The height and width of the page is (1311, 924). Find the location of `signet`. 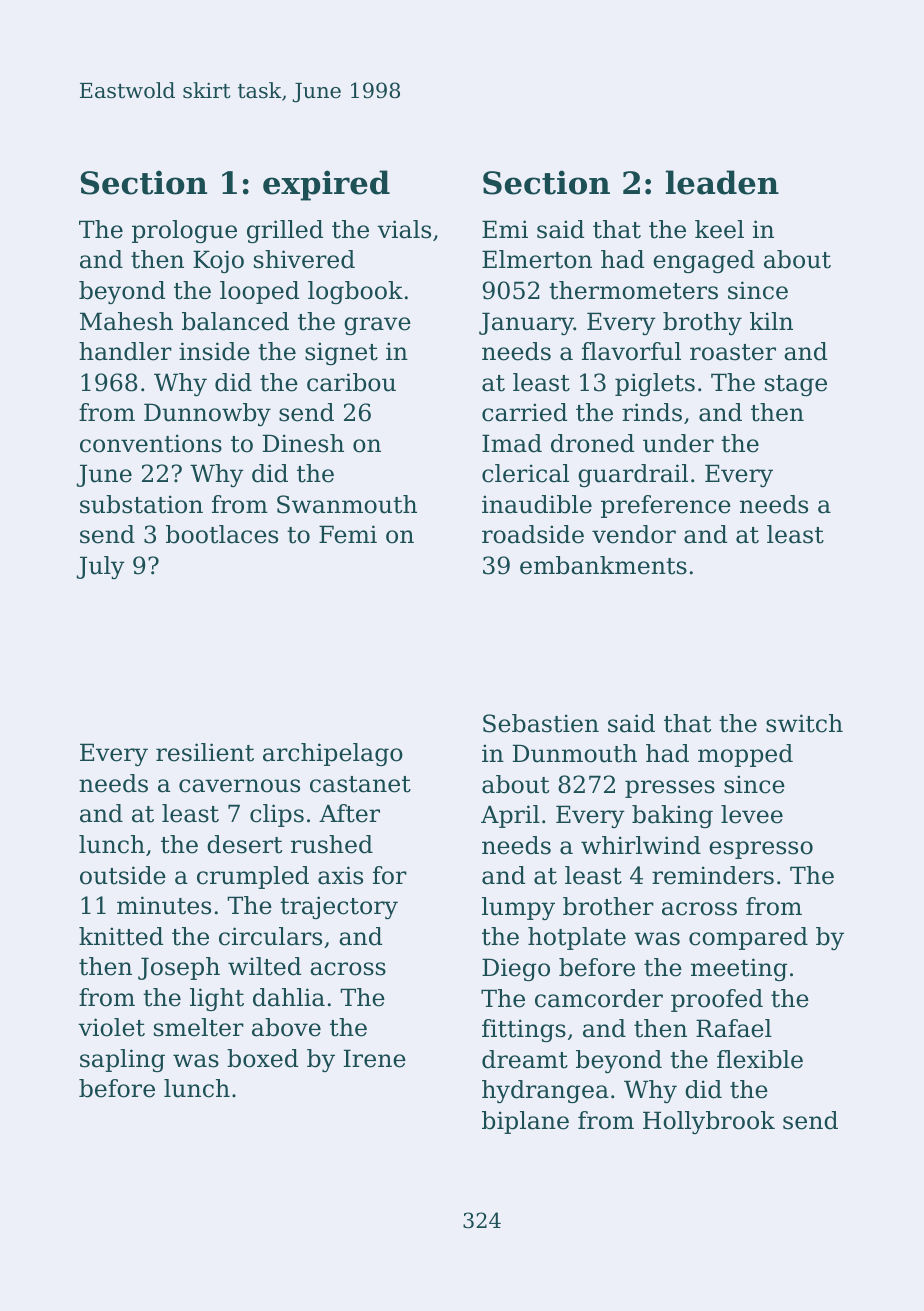

signet is located at coordinates (341, 353).
